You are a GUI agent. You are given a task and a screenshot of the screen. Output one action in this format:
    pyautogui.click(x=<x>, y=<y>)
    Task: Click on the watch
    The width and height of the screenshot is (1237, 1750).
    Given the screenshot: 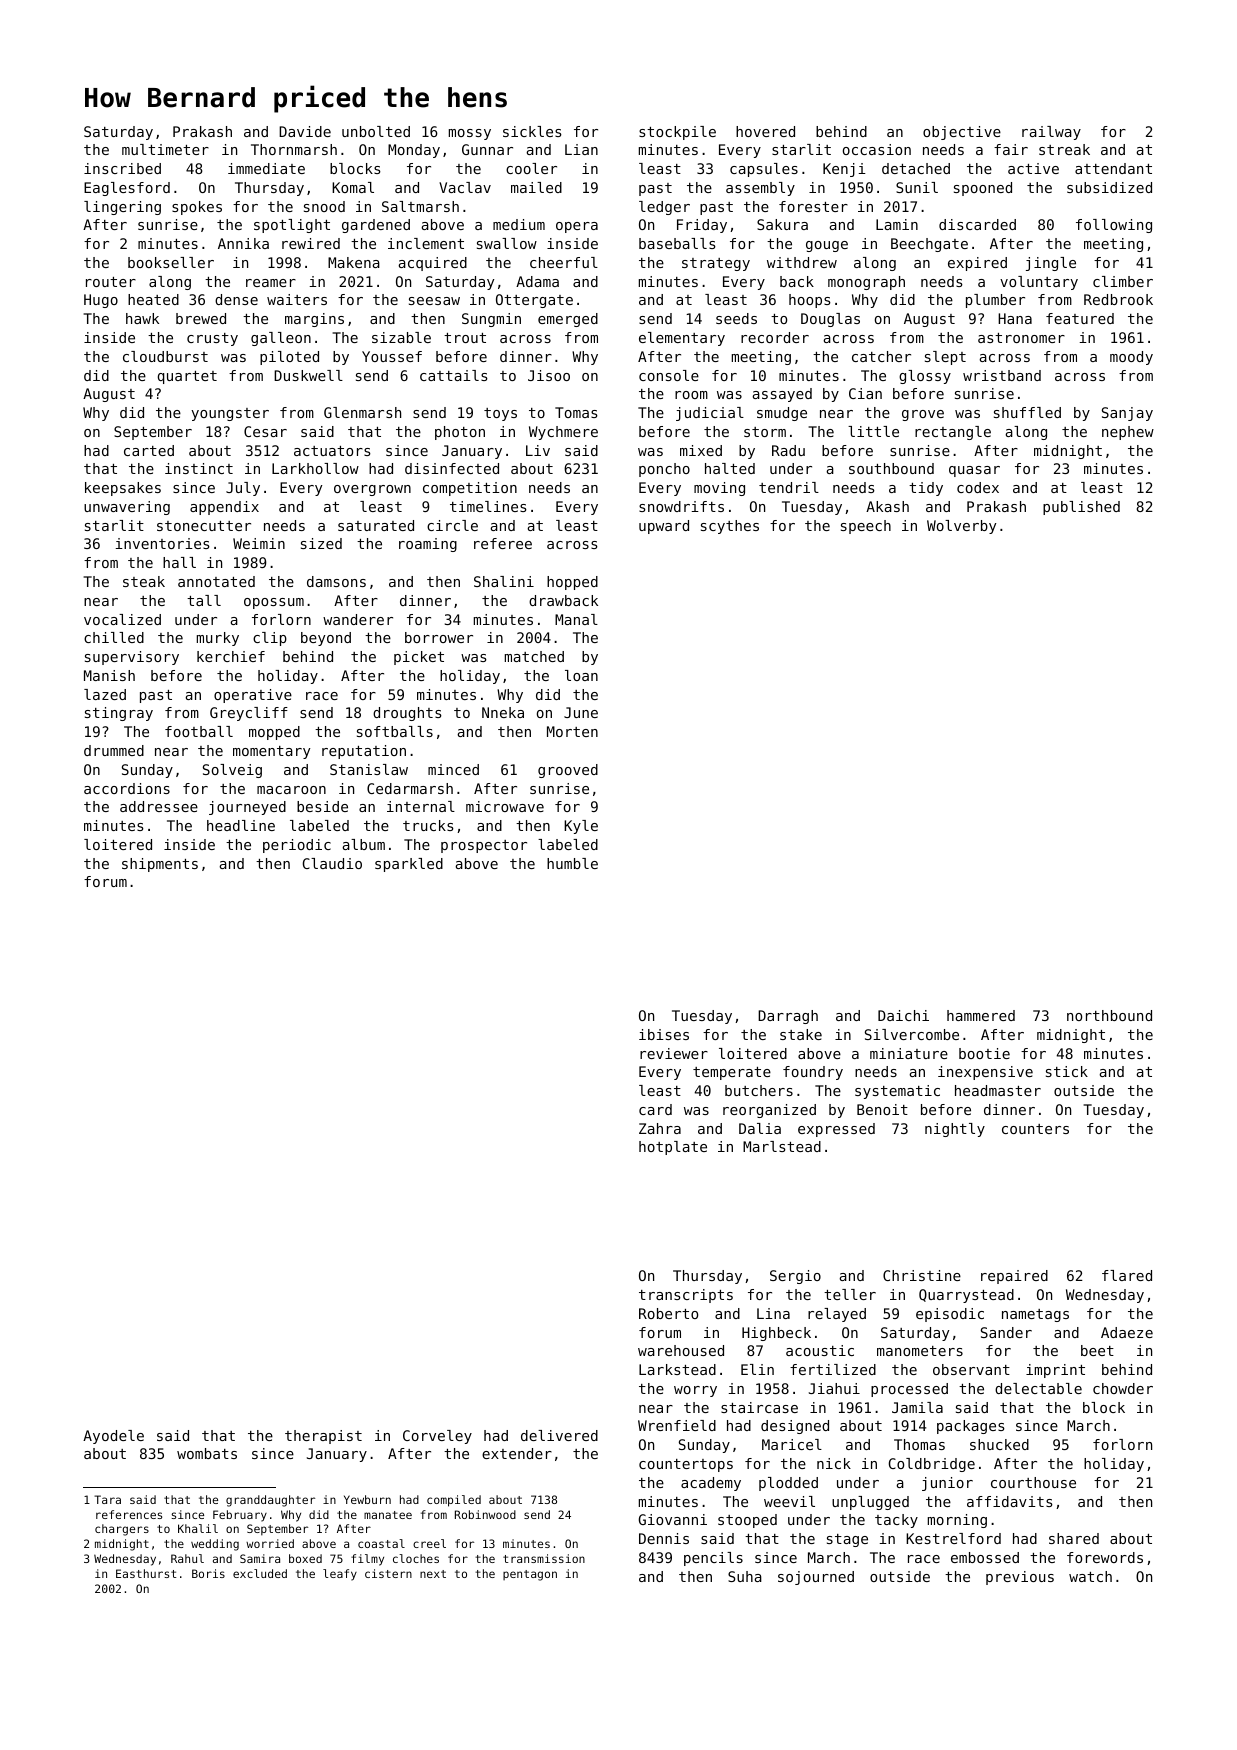 What is the action you would take?
    pyautogui.click(x=1090, y=1576)
